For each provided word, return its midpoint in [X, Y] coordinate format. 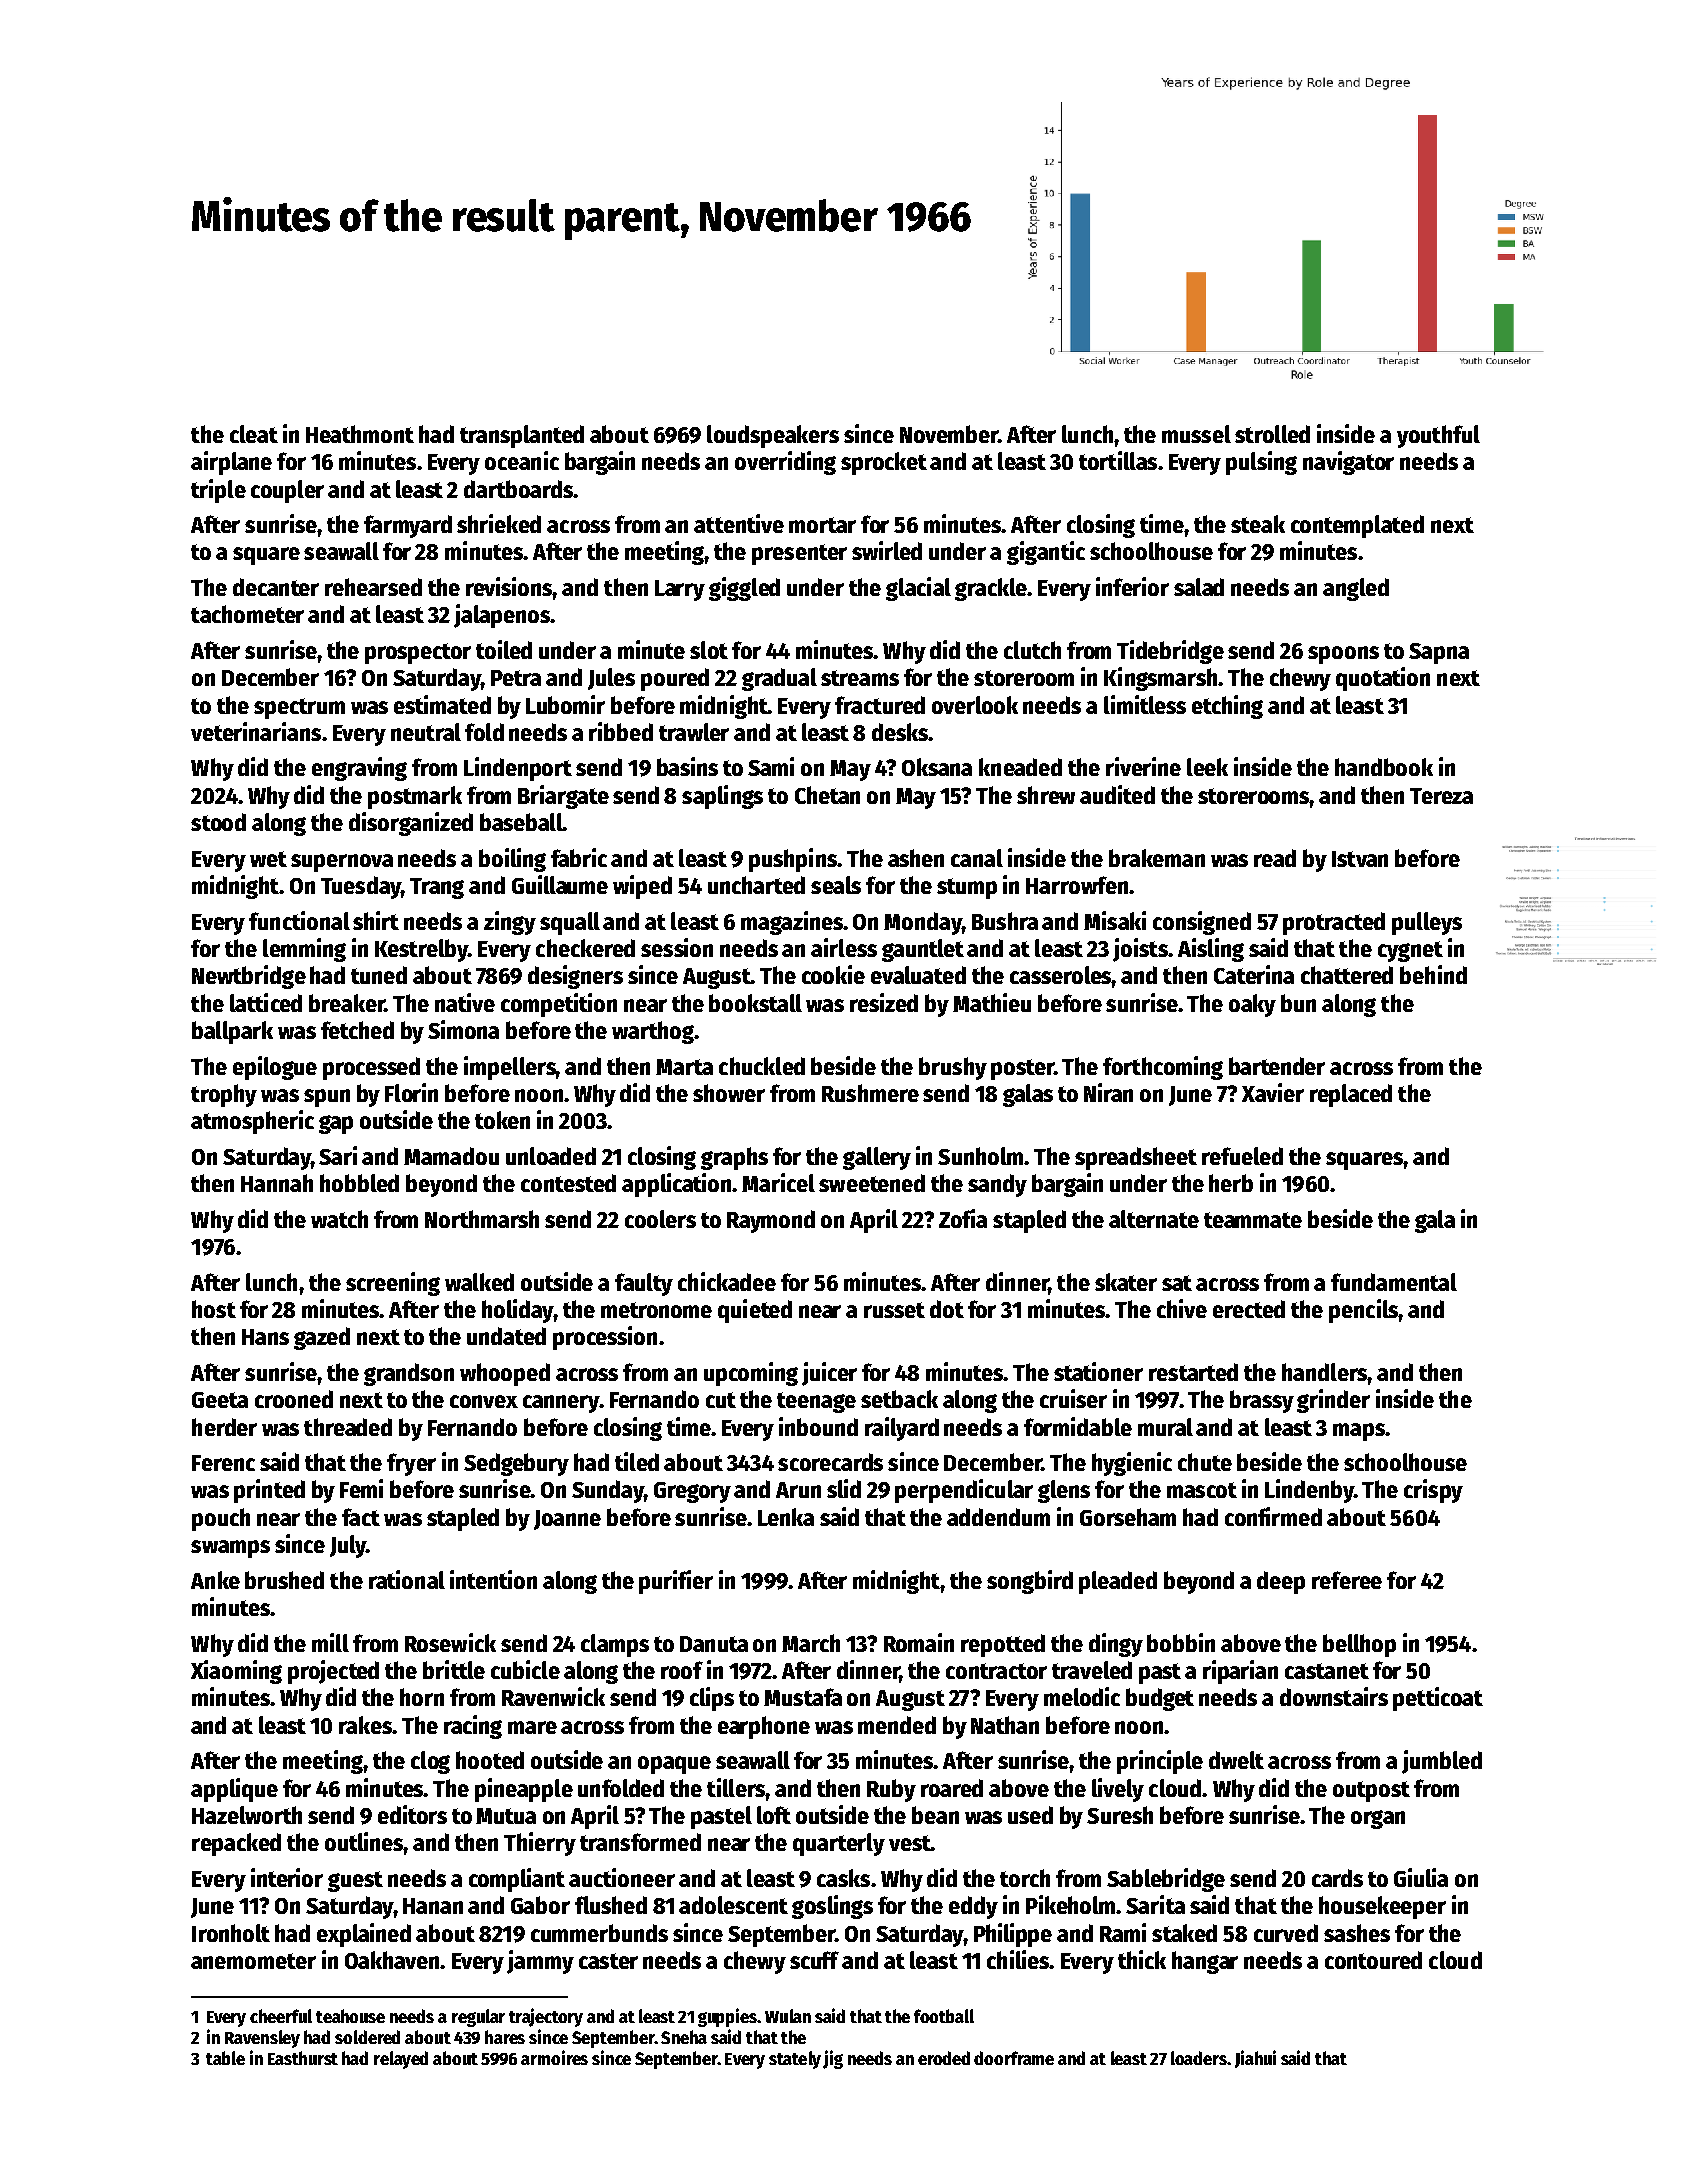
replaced [1351, 1095]
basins [687, 766]
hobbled [359, 1183]
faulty [644, 1284]
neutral [426, 732]
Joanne [567, 1520]
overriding [785, 463]
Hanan [433, 1906]
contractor [996, 1671]
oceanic [522, 460]
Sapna [1439, 653]
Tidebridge [1170, 652]
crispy [1433, 1491]
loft [774, 1815]
